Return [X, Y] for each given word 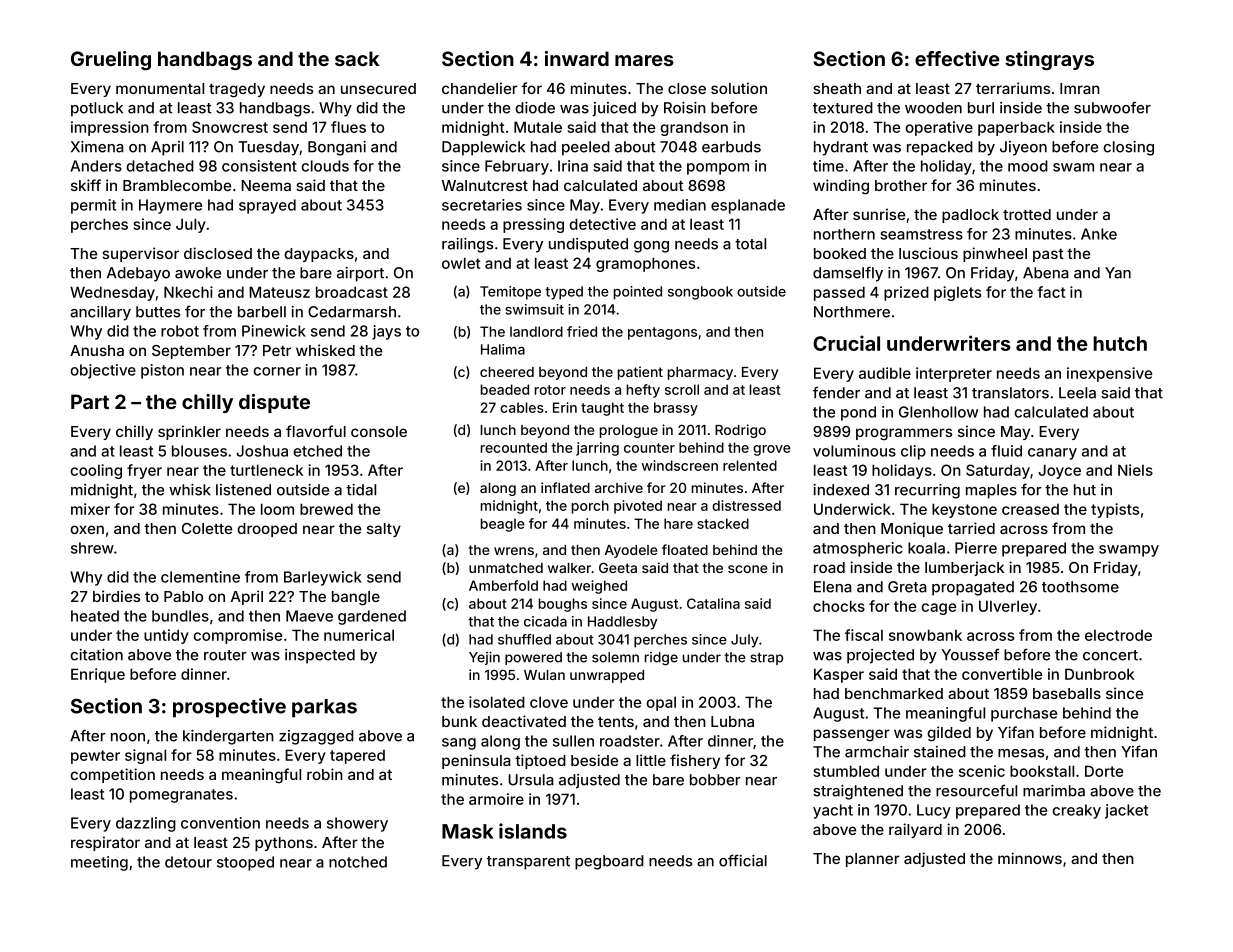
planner [873, 860]
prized [906, 293]
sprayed [267, 206]
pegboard [609, 862]
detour [188, 862]
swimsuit [534, 309]
